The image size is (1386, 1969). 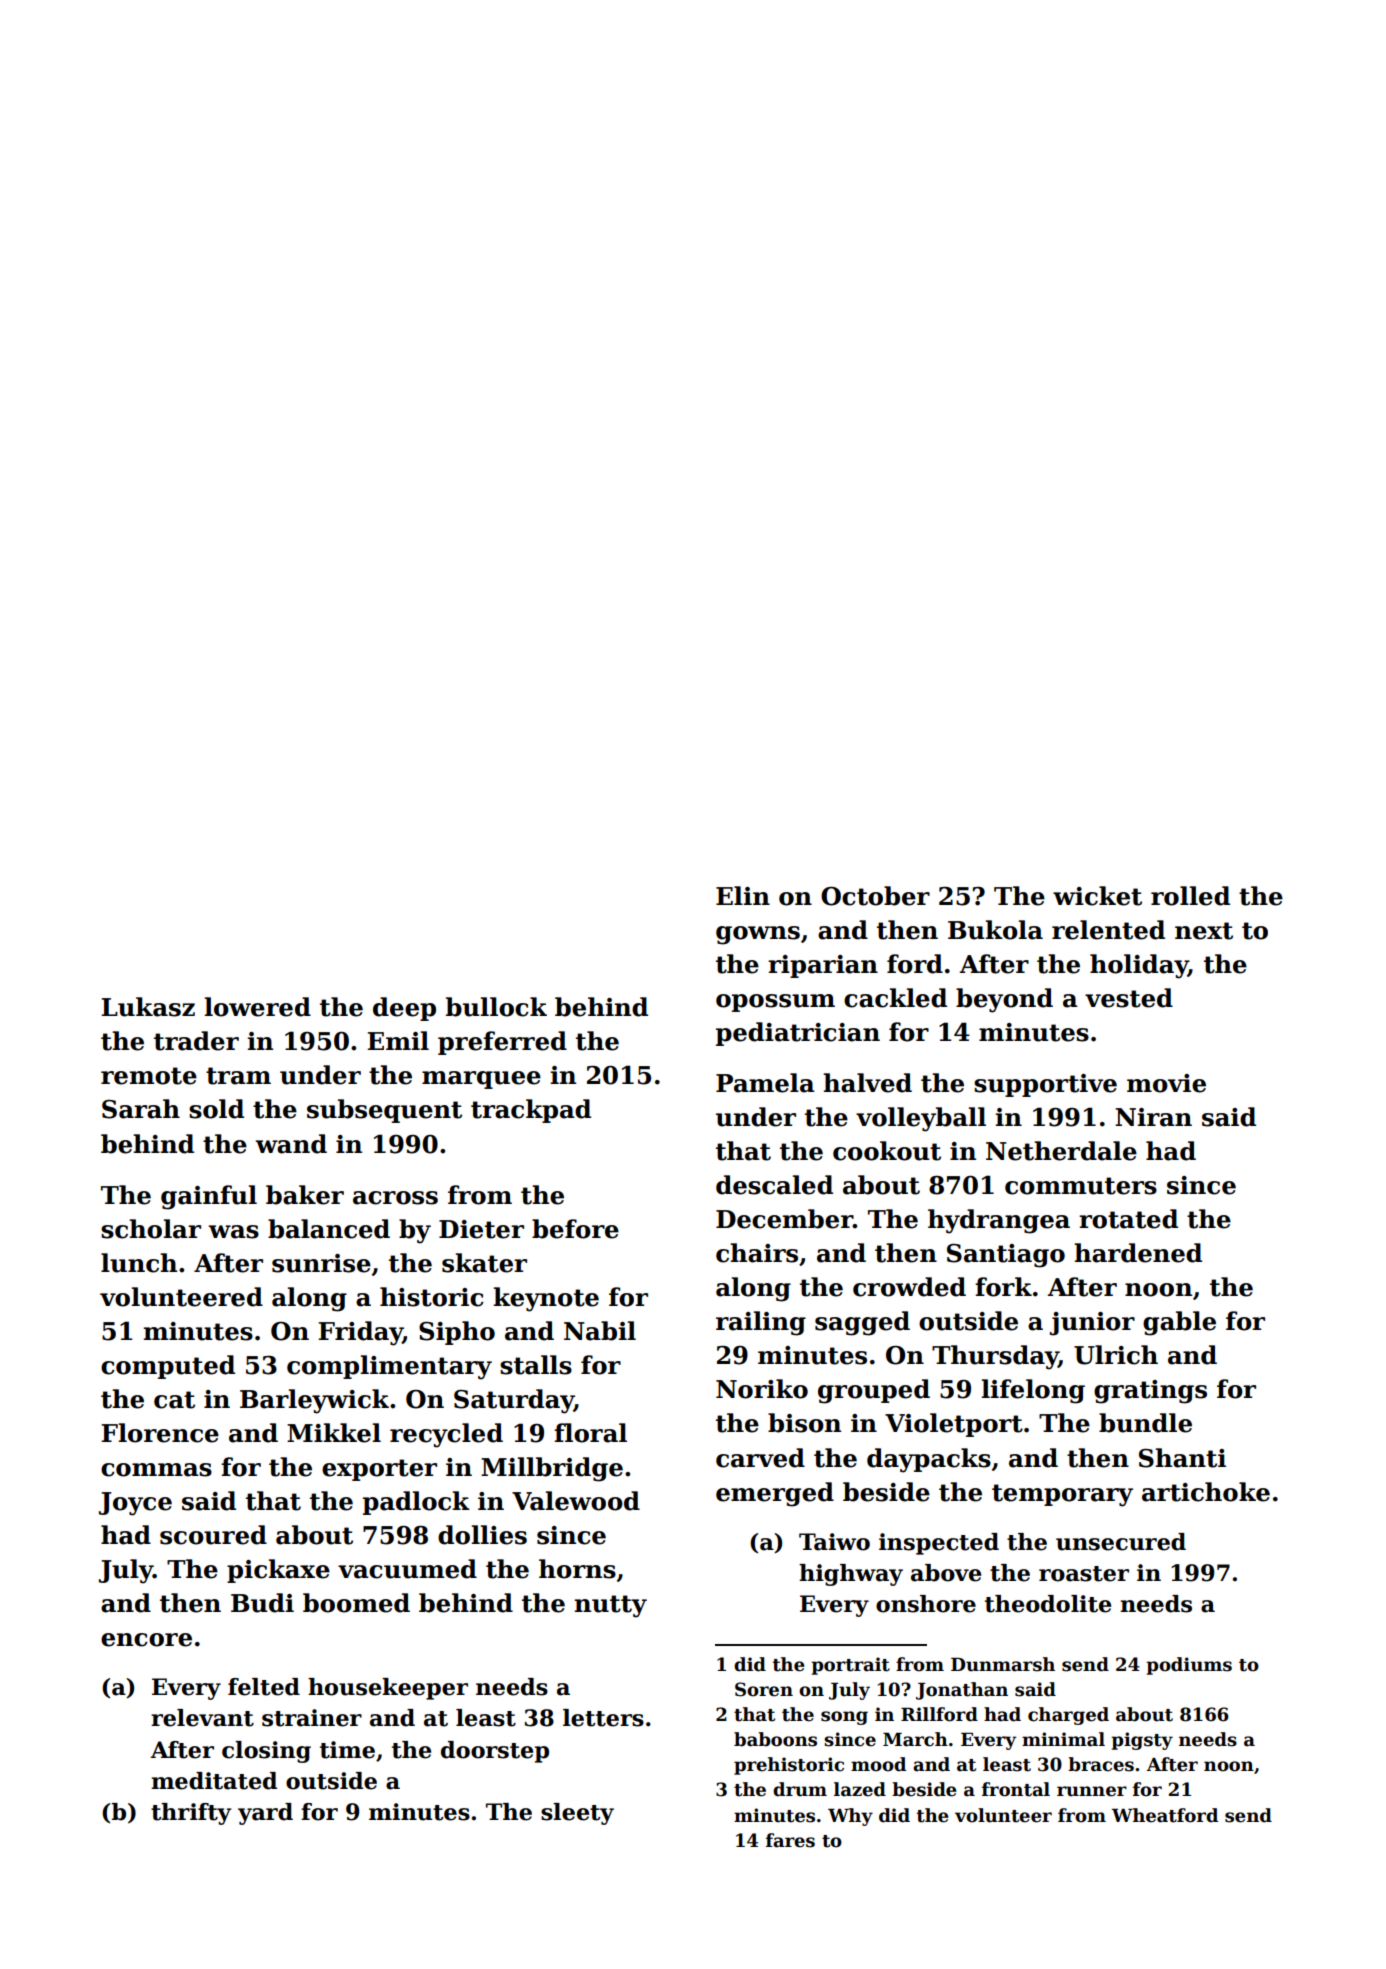 I want to click on letters, so click(x=603, y=1718).
